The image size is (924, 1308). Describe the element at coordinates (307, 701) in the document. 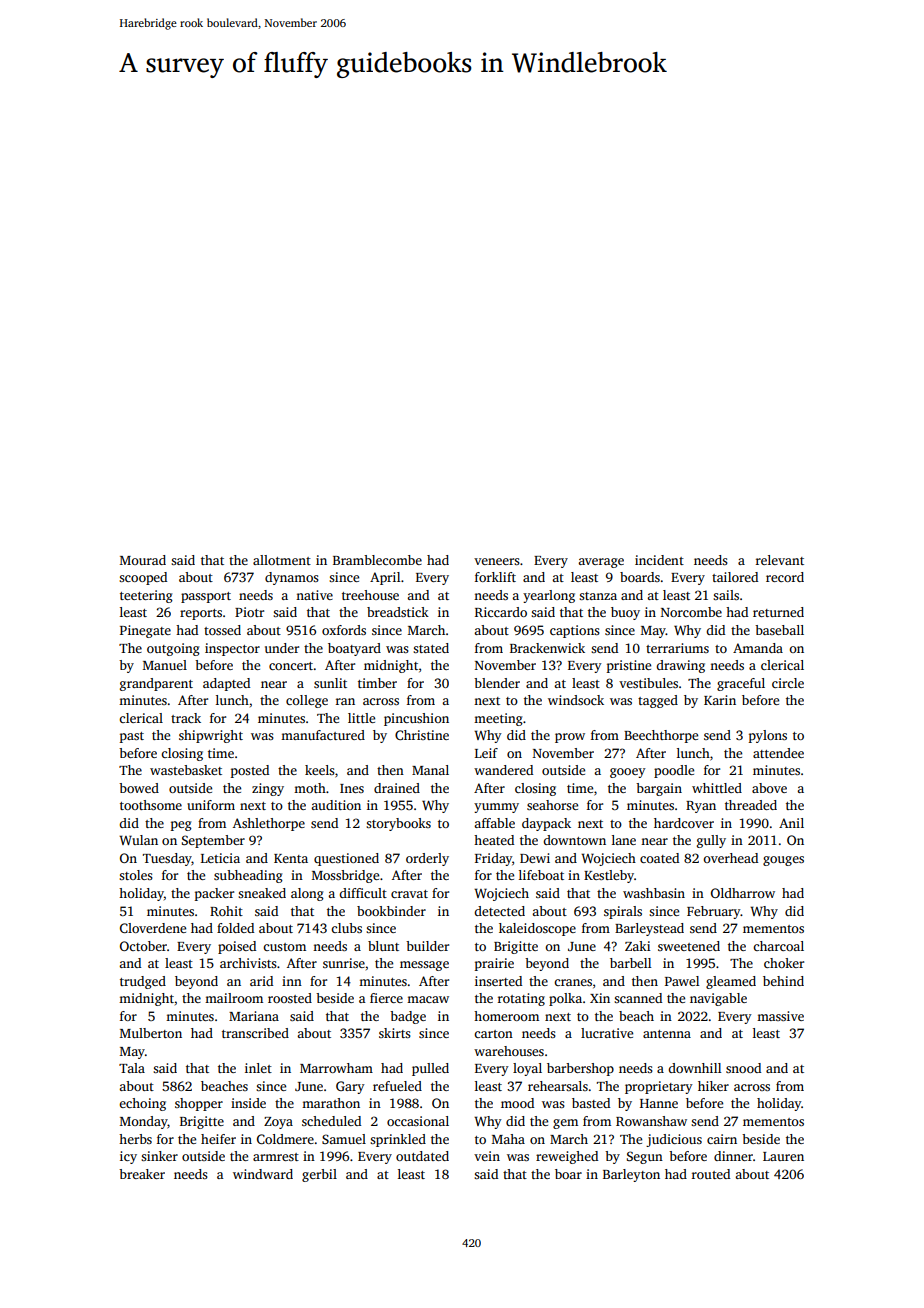

I see `college` at that location.
